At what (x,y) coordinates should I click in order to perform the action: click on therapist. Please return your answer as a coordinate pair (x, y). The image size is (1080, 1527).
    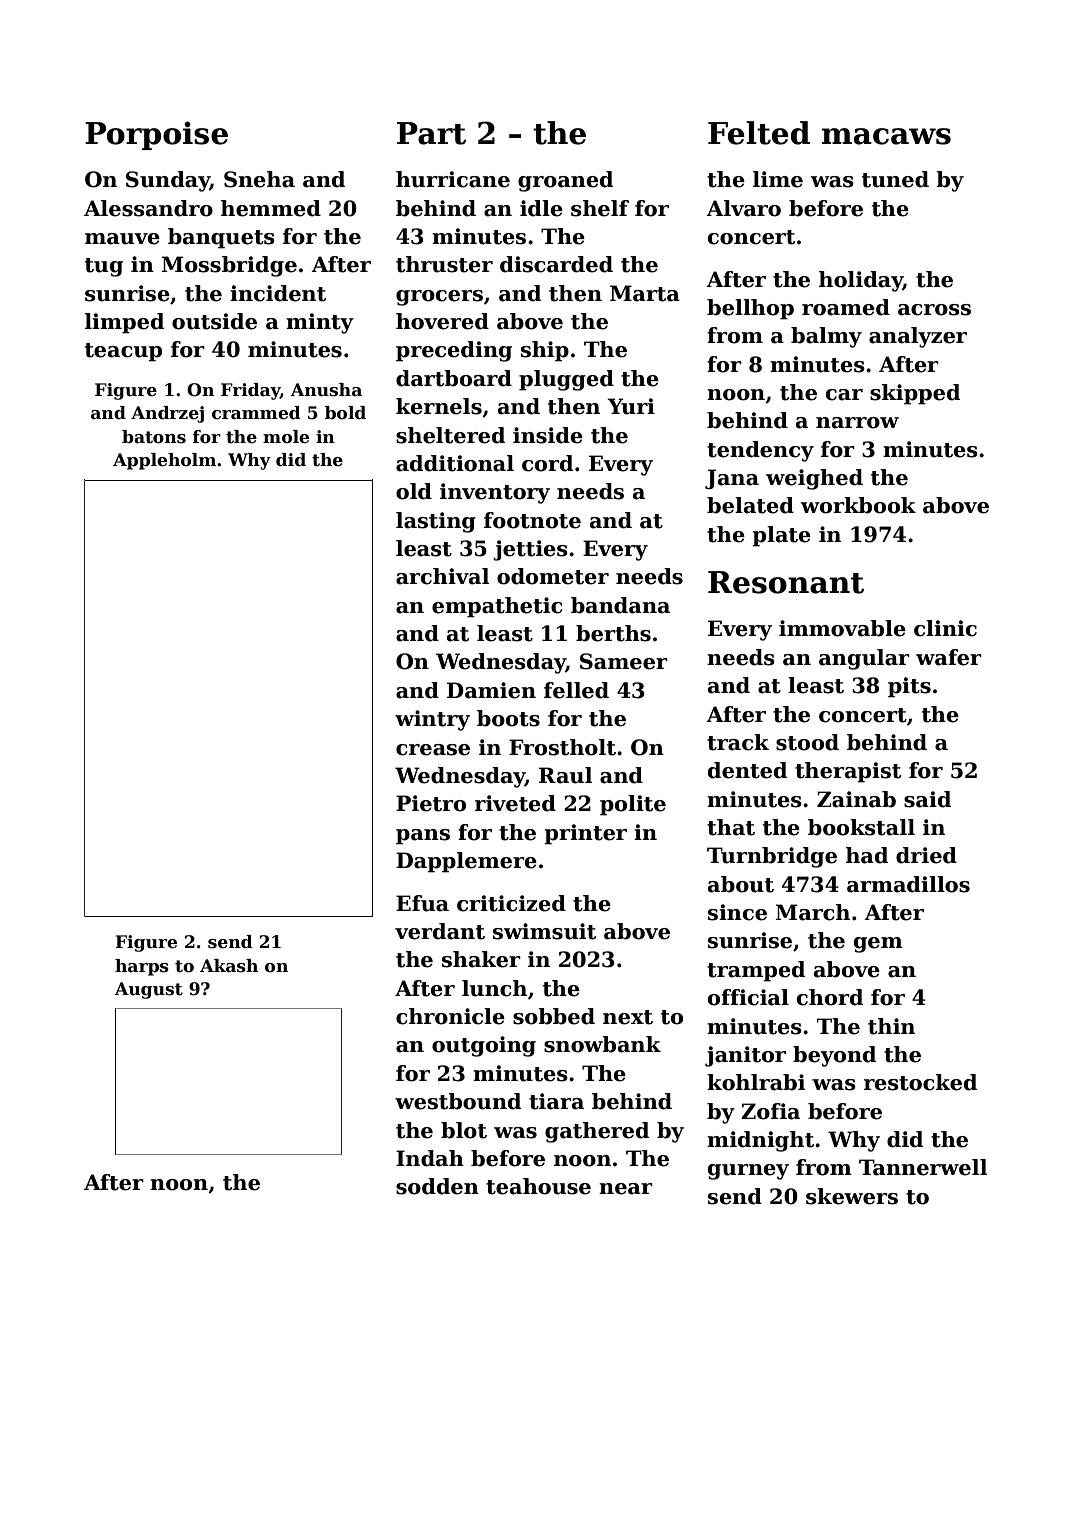
    Looking at the image, I should click on (848, 772).
